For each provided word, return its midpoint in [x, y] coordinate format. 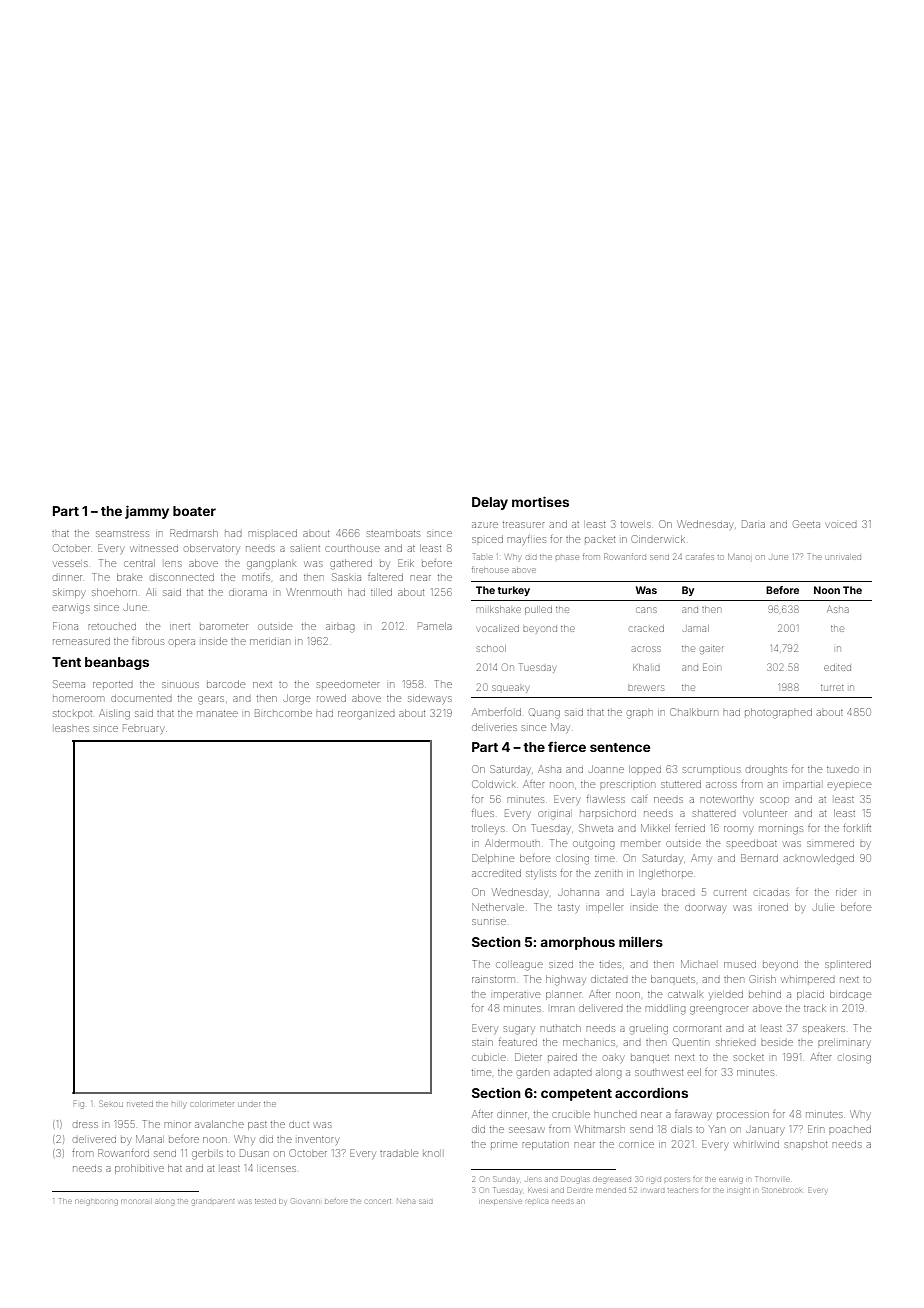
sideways [430, 700]
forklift [857, 828]
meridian [270, 642]
